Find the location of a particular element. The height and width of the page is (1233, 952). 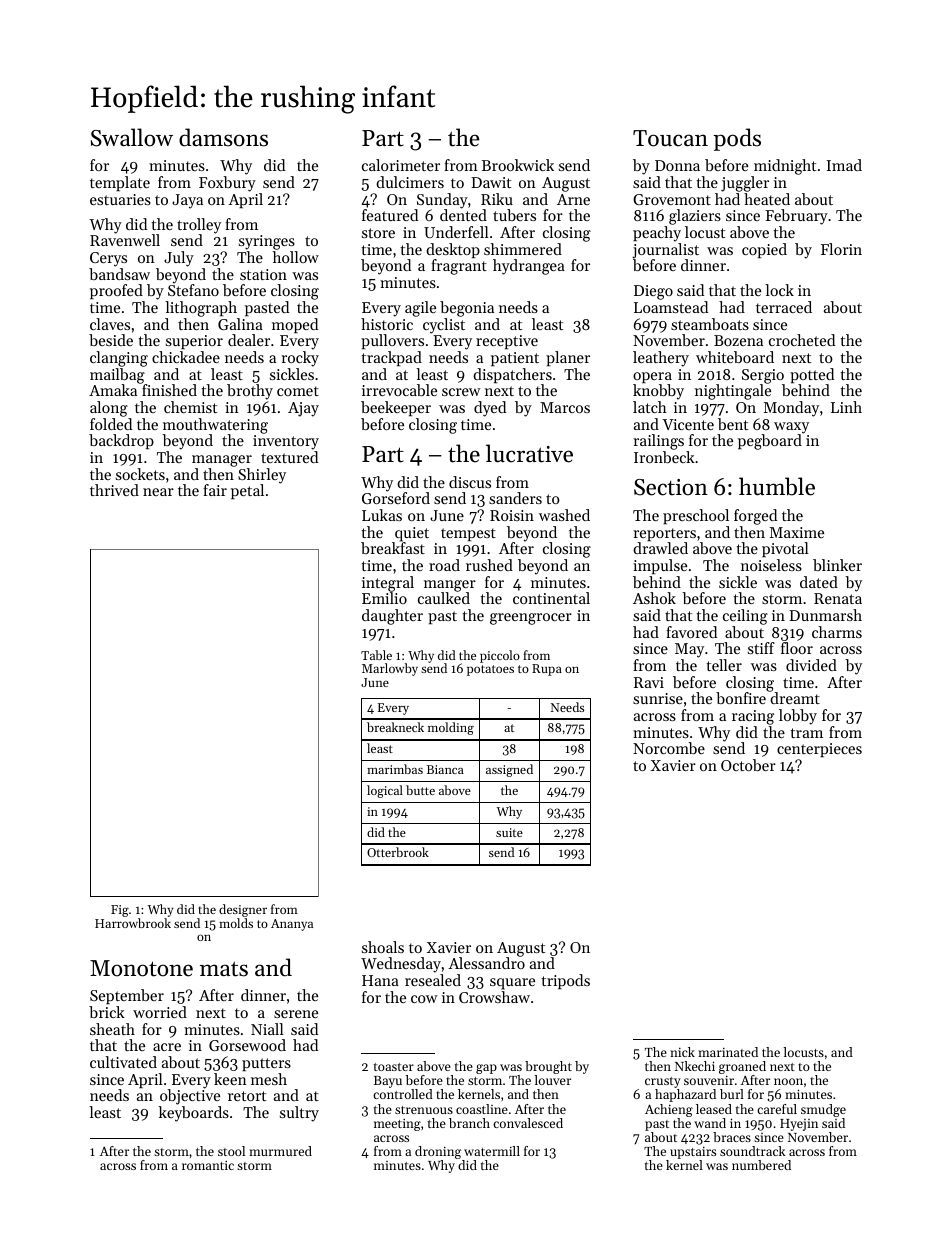

washed is located at coordinates (564, 515).
